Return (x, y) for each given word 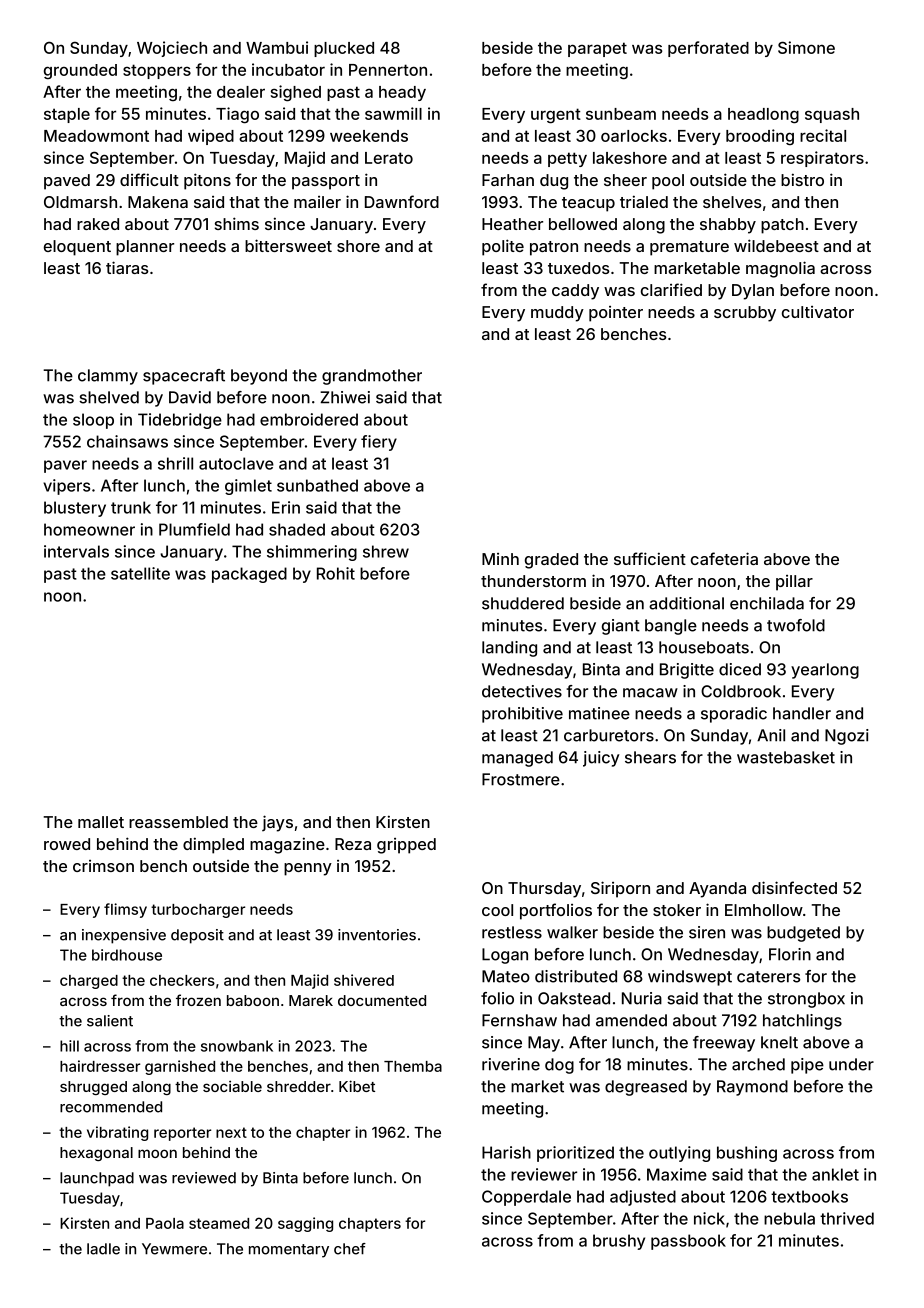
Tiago (237, 115)
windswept (690, 978)
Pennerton (388, 70)
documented (382, 1000)
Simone (806, 47)
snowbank (237, 1046)
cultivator (818, 312)
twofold (796, 625)
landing (509, 649)
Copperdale (526, 1198)
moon (157, 1153)
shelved (109, 397)
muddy (557, 314)
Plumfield (194, 529)
